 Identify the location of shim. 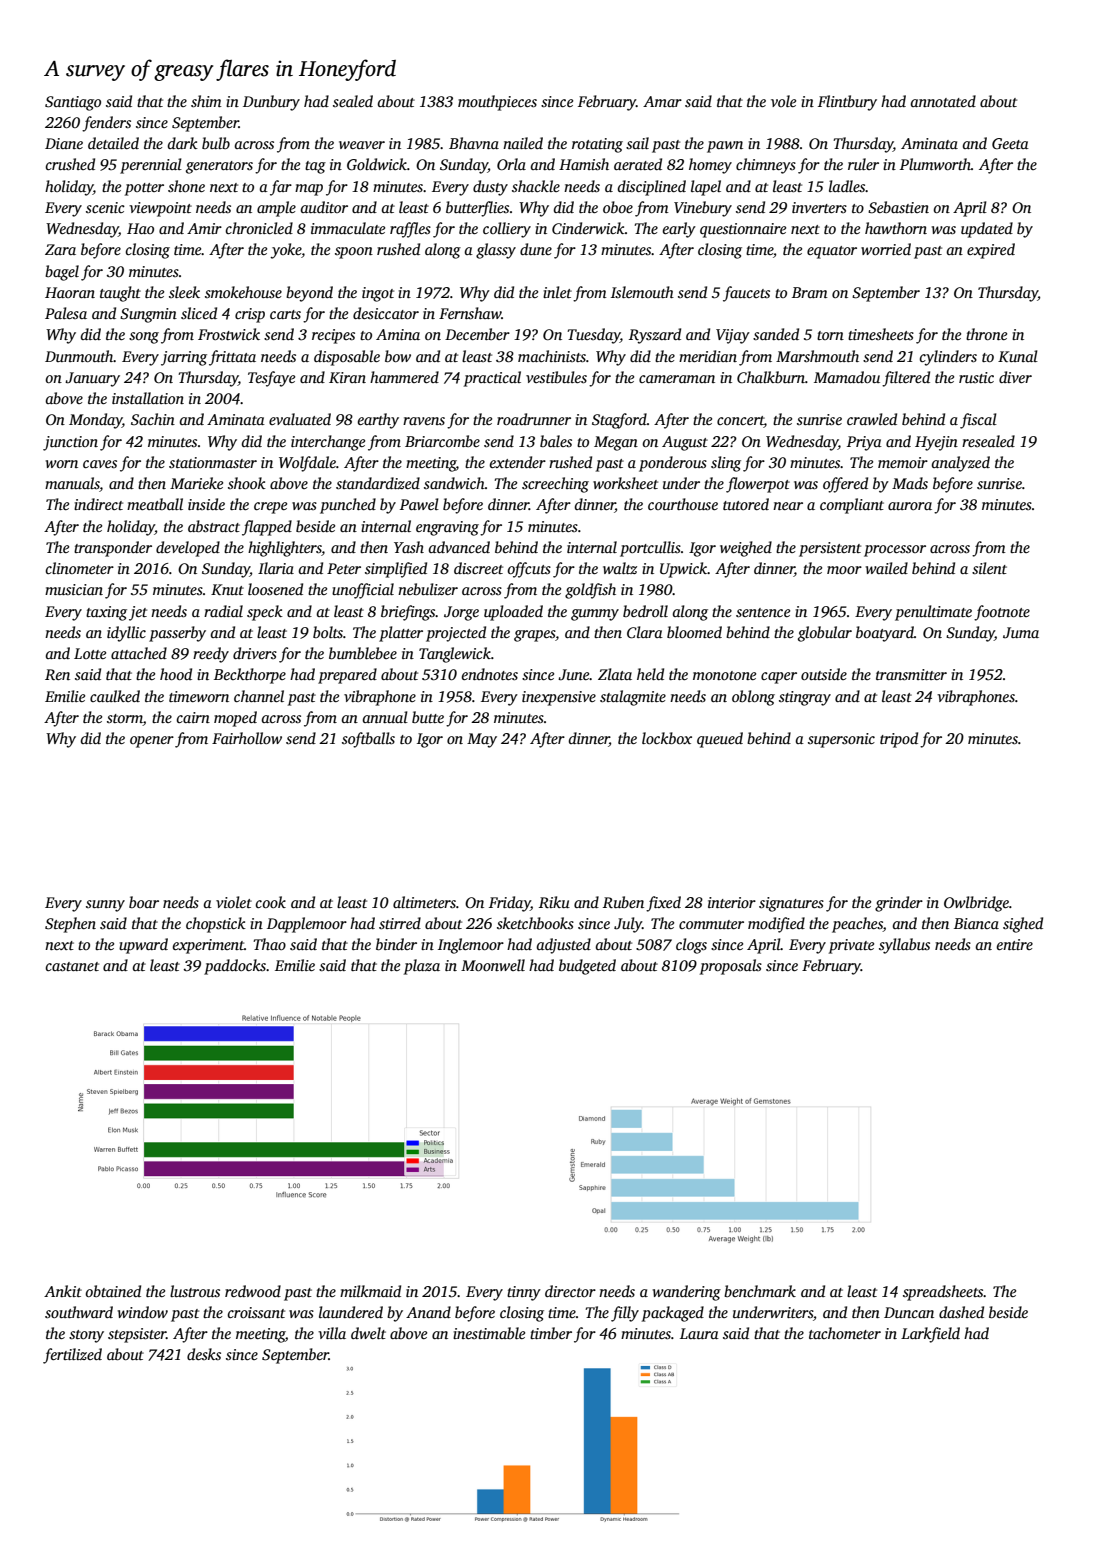
(206, 101).
